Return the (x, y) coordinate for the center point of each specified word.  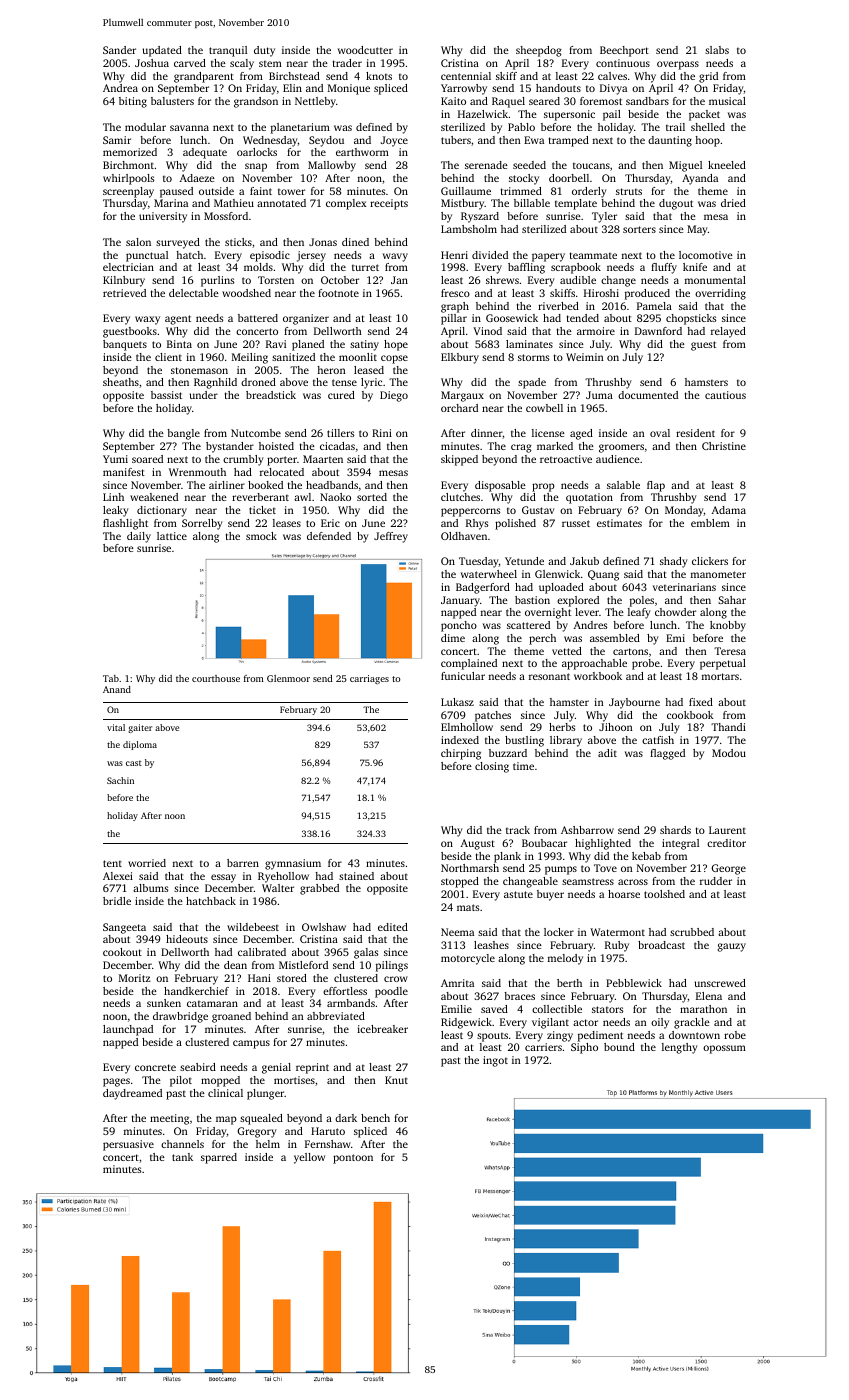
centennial (466, 76)
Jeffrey (391, 537)
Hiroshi (601, 293)
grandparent (204, 77)
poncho (459, 626)
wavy (395, 257)
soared (147, 459)
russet (576, 523)
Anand (117, 689)
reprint (312, 1068)
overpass (678, 65)
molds (258, 267)
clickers (710, 561)
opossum (724, 1049)
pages (116, 1082)
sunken (164, 1003)
